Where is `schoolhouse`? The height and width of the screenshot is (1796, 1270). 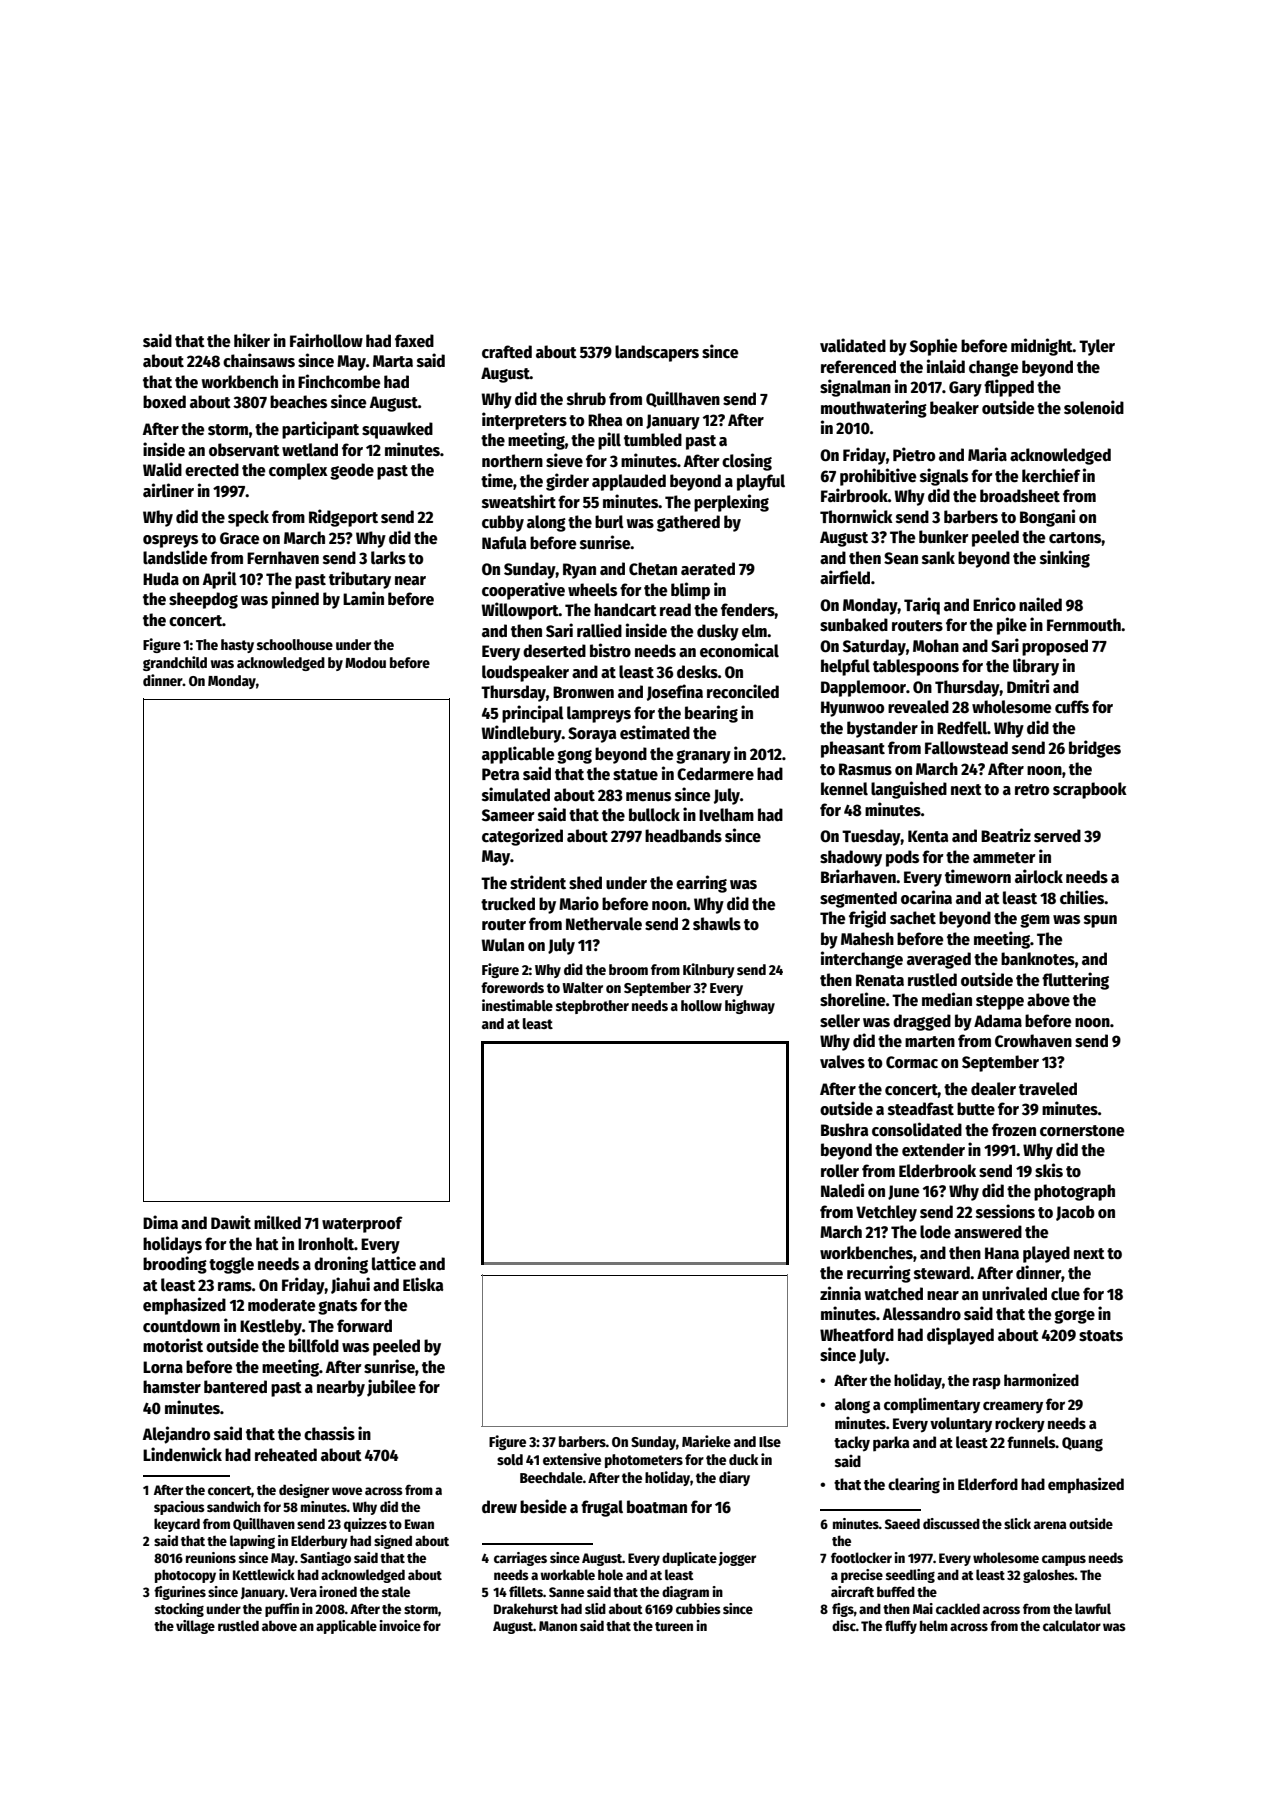
schoolhouse is located at coordinates (295, 644).
